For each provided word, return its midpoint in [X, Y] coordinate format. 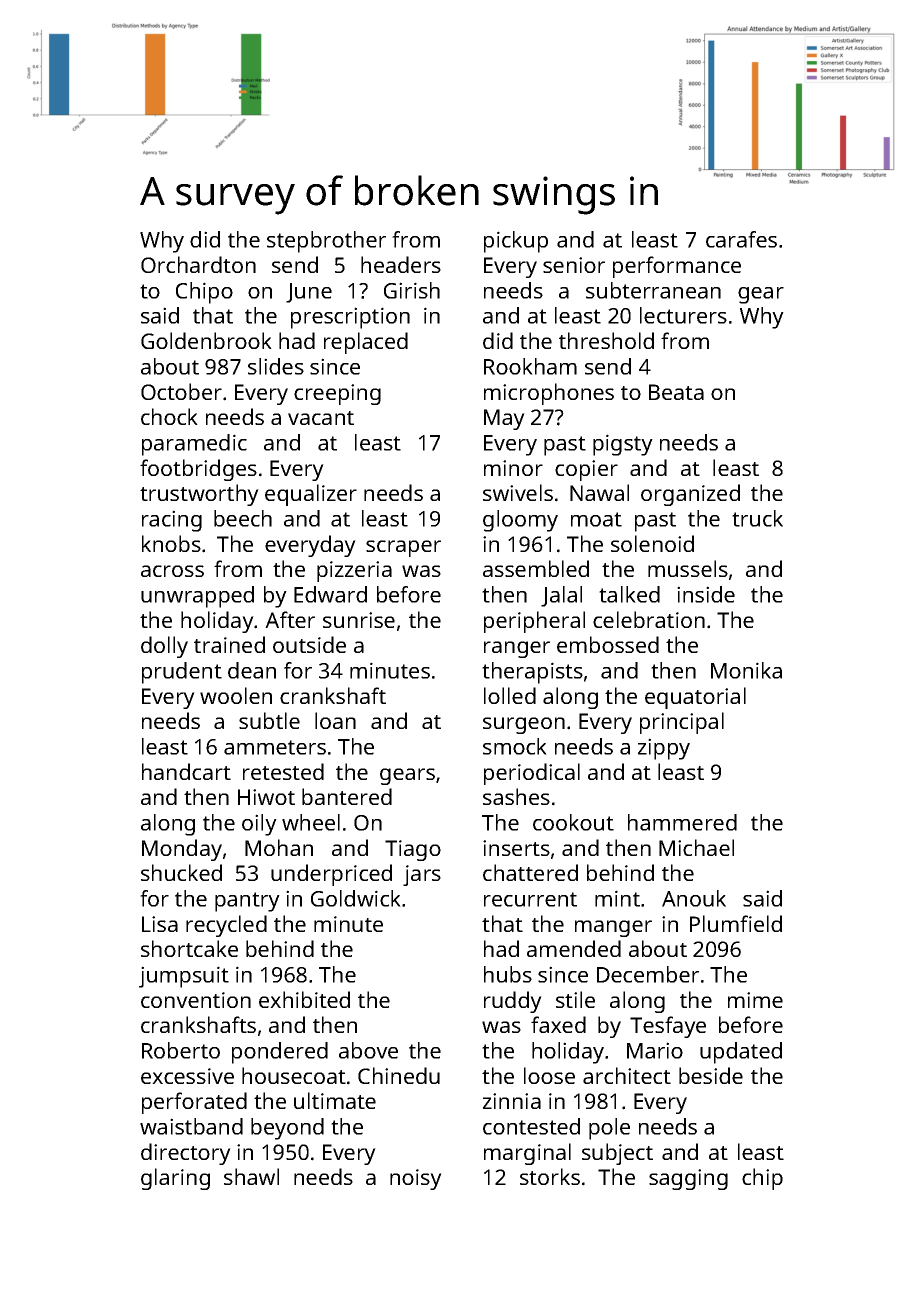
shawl [251, 1176]
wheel [311, 822]
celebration [649, 619]
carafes [741, 239]
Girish [412, 290]
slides [276, 366]
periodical [532, 774]
